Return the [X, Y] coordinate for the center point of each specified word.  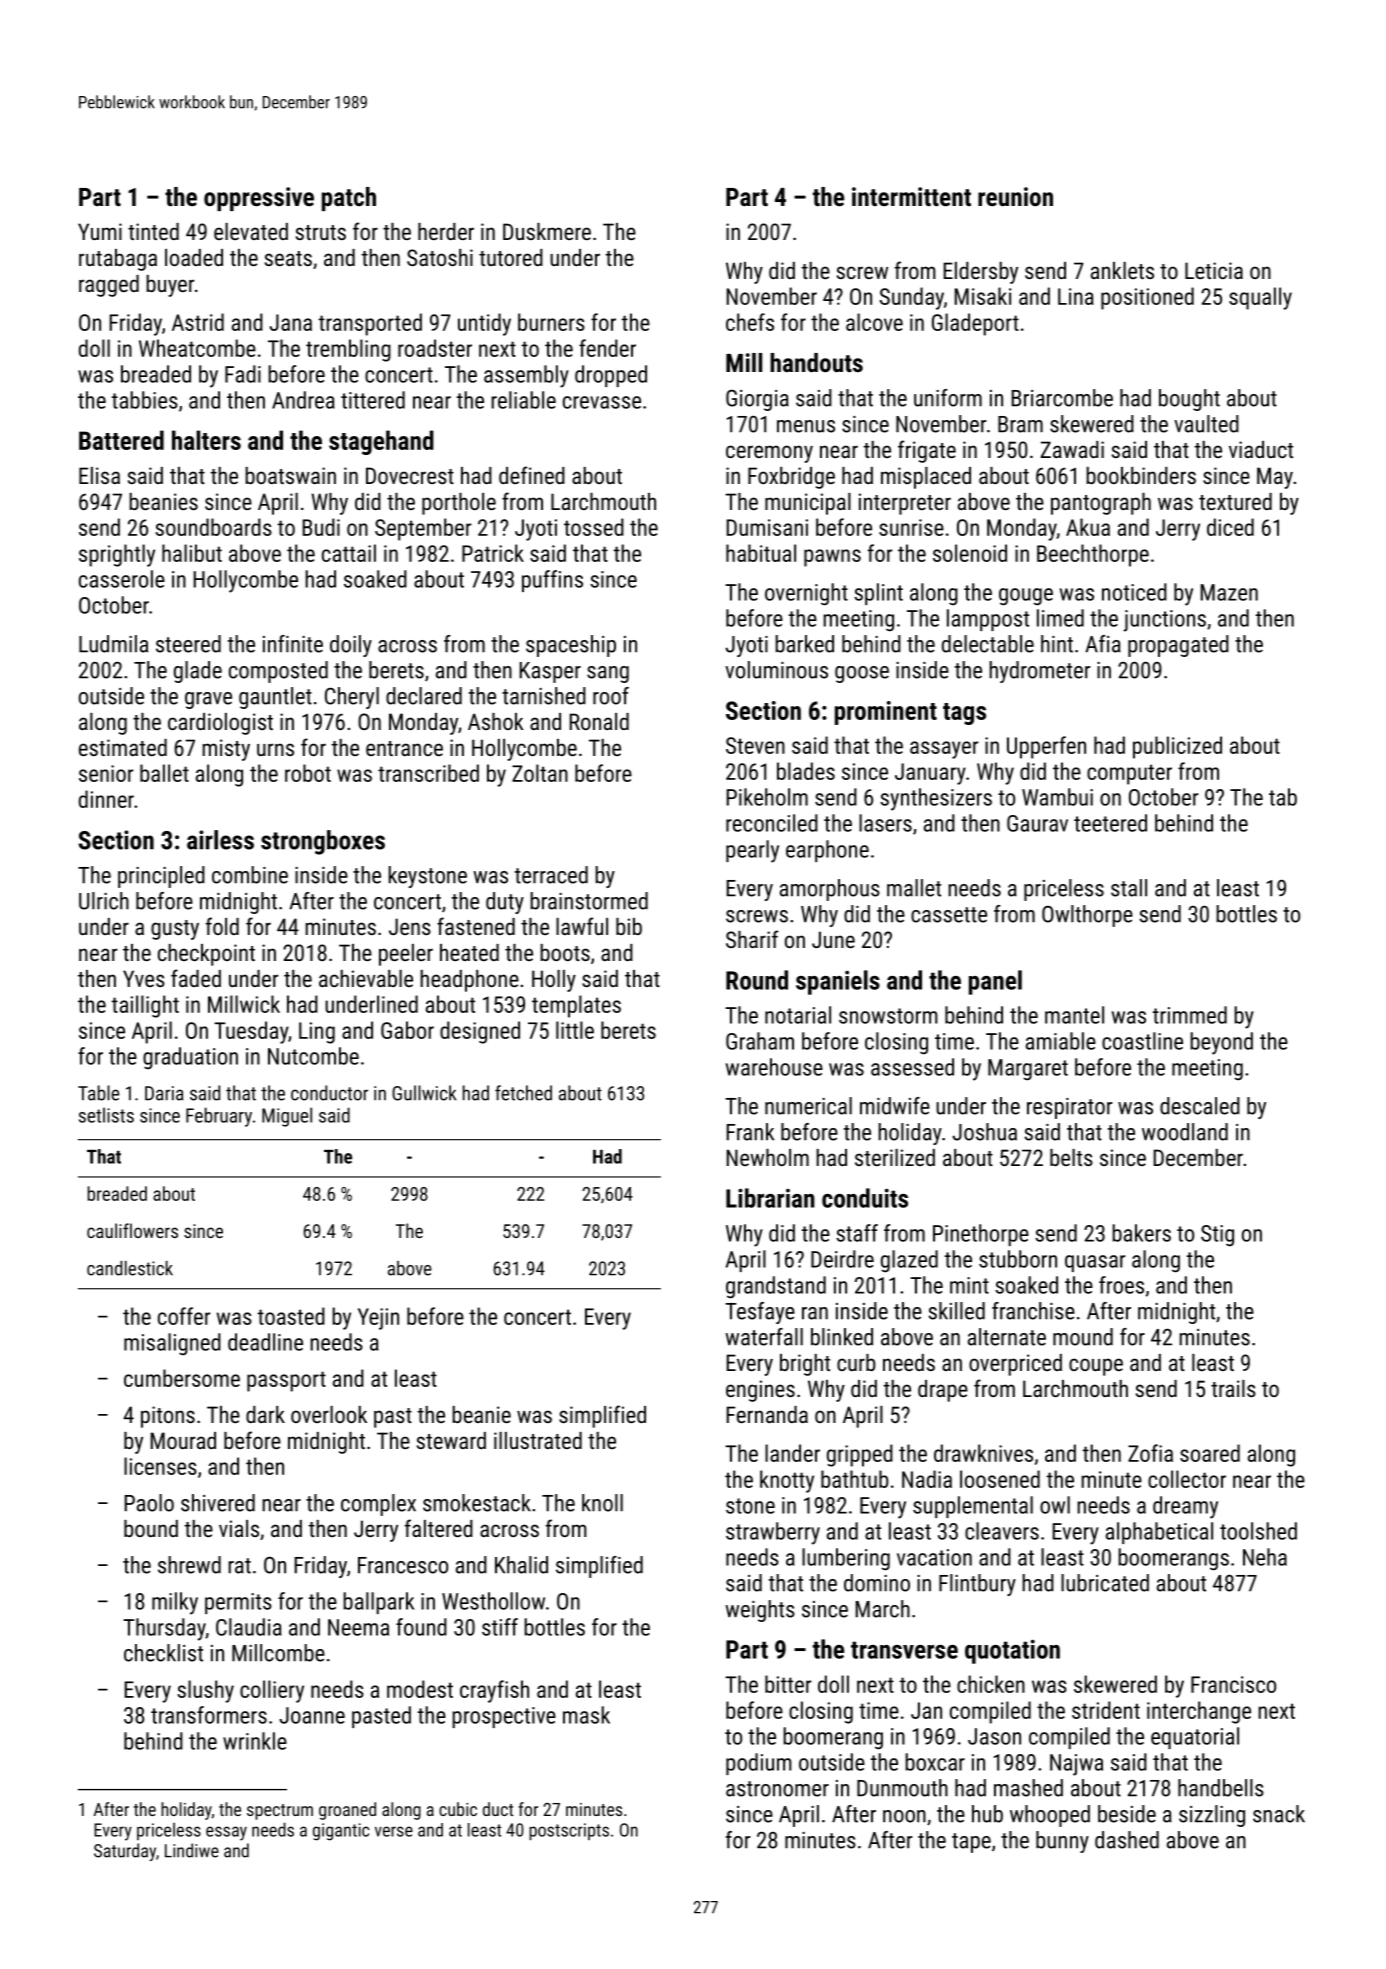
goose [862, 674]
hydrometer [1039, 672]
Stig [1217, 1236]
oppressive [259, 199]
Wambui [1057, 797]
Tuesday [251, 1032]
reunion [1015, 196]
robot [308, 773]
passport [286, 1381]
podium [759, 1764]
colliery [272, 1691]
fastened [476, 926]
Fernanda [767, 1414]
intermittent [911, 196]
